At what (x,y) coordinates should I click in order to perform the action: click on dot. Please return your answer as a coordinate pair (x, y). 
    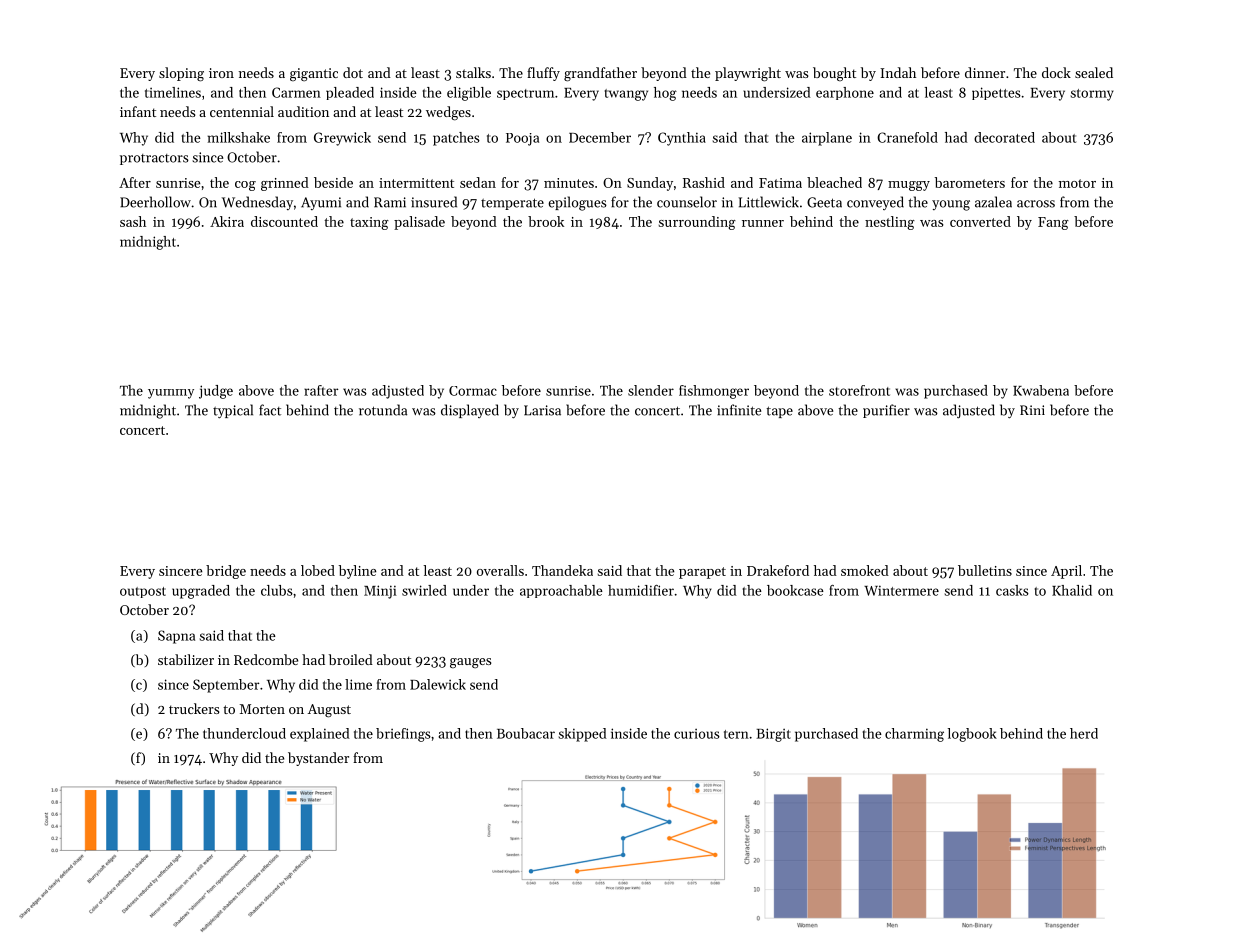
    Looking at the image, I should click on (353, 72).
